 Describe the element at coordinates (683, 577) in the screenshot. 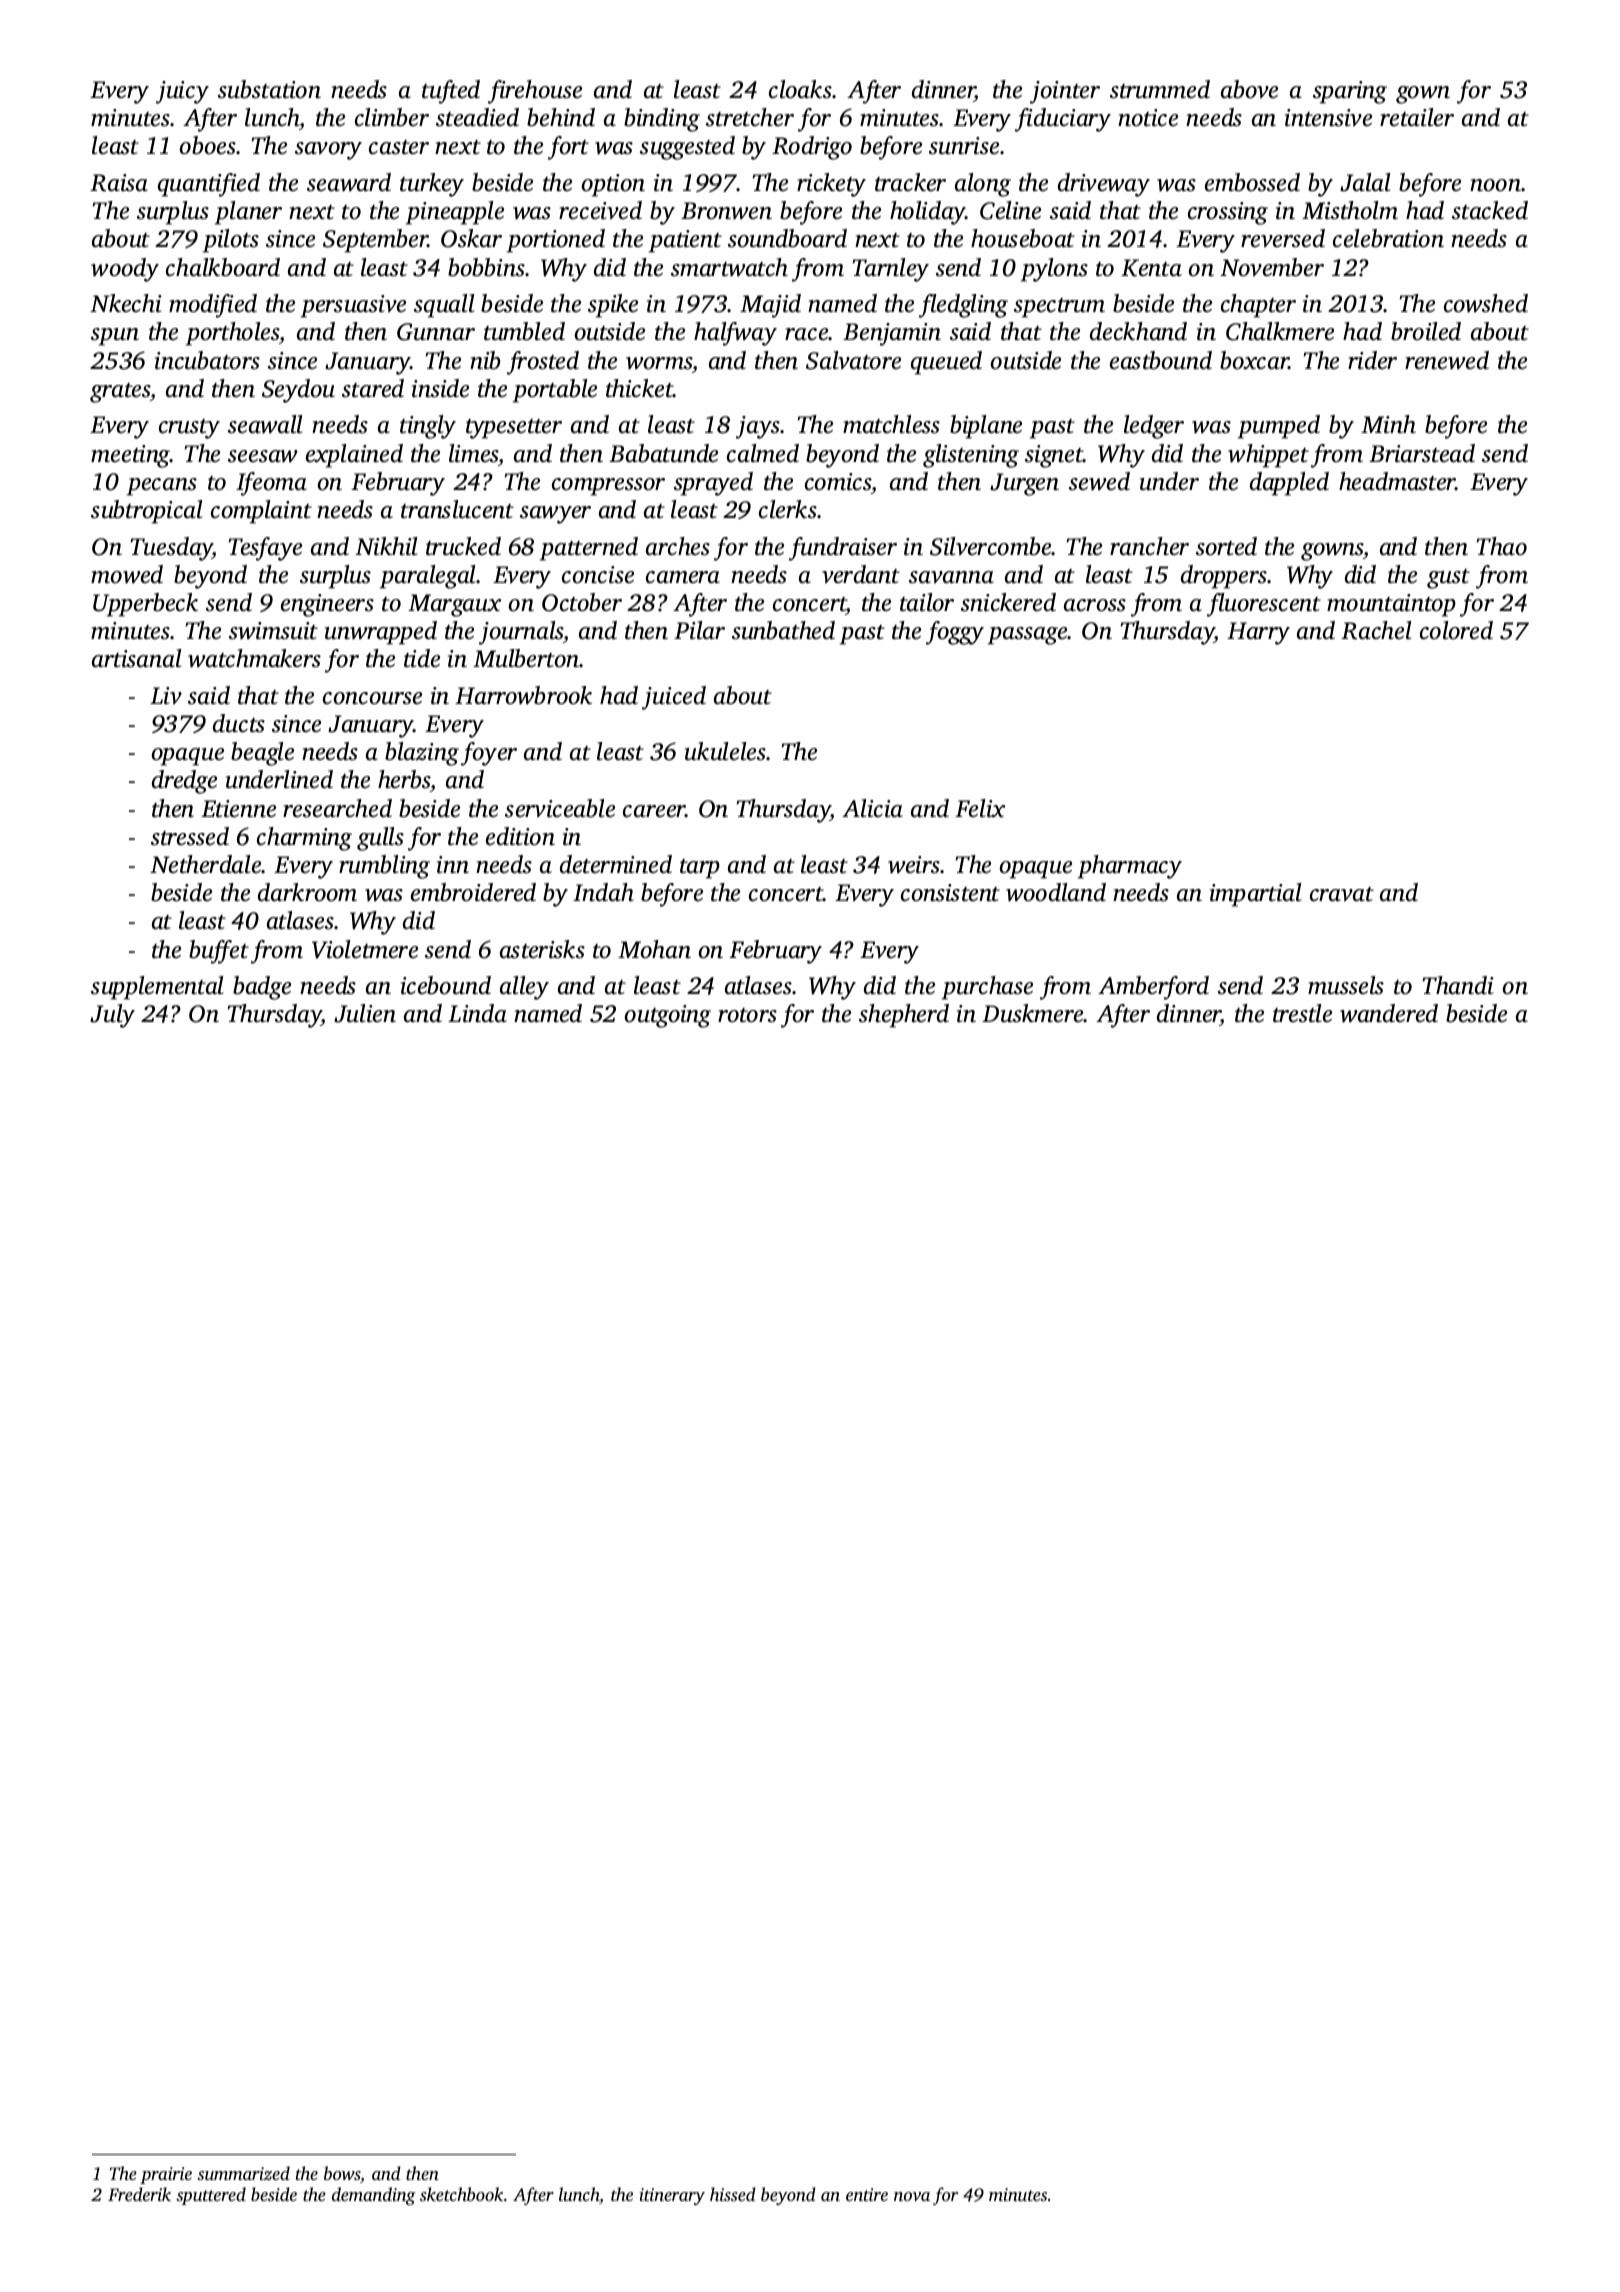

I see `camera` at that location.
